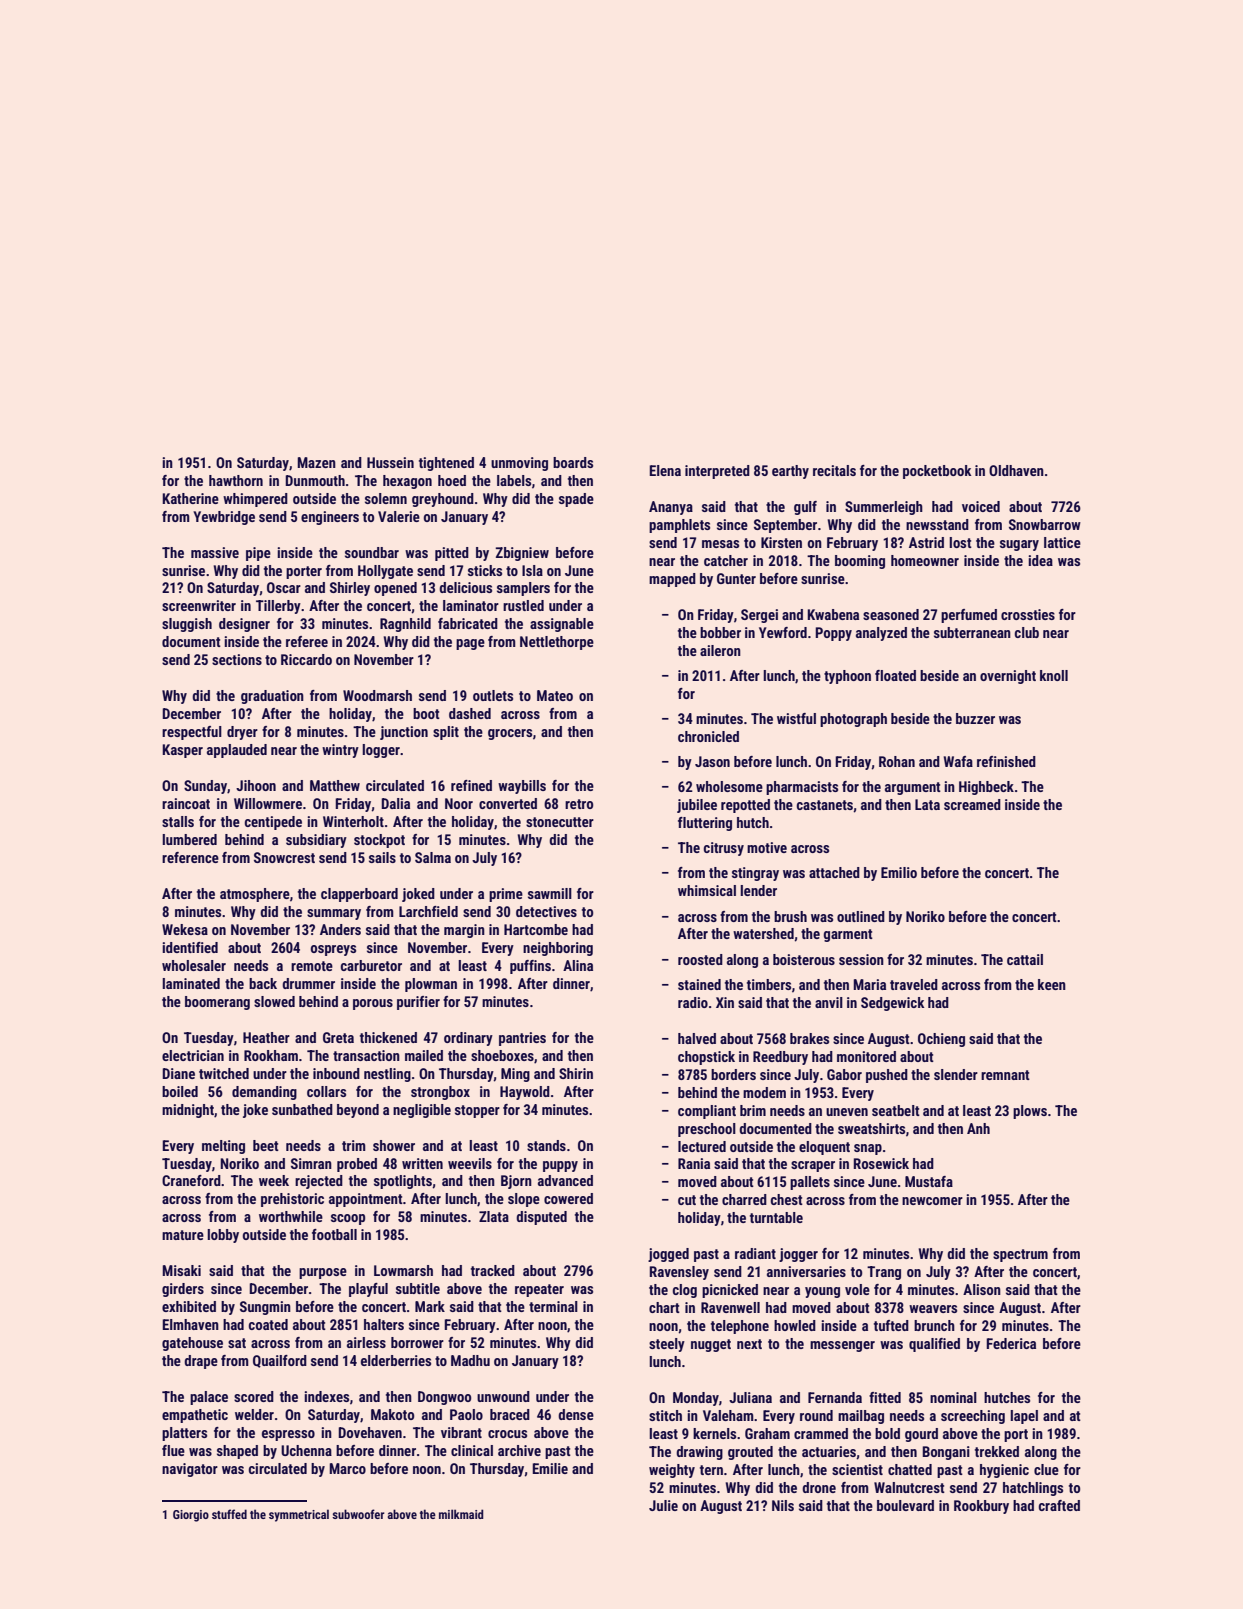  Describe the element at coordinates (524, 1200) in the screenshot. I see `slope` at that location.
